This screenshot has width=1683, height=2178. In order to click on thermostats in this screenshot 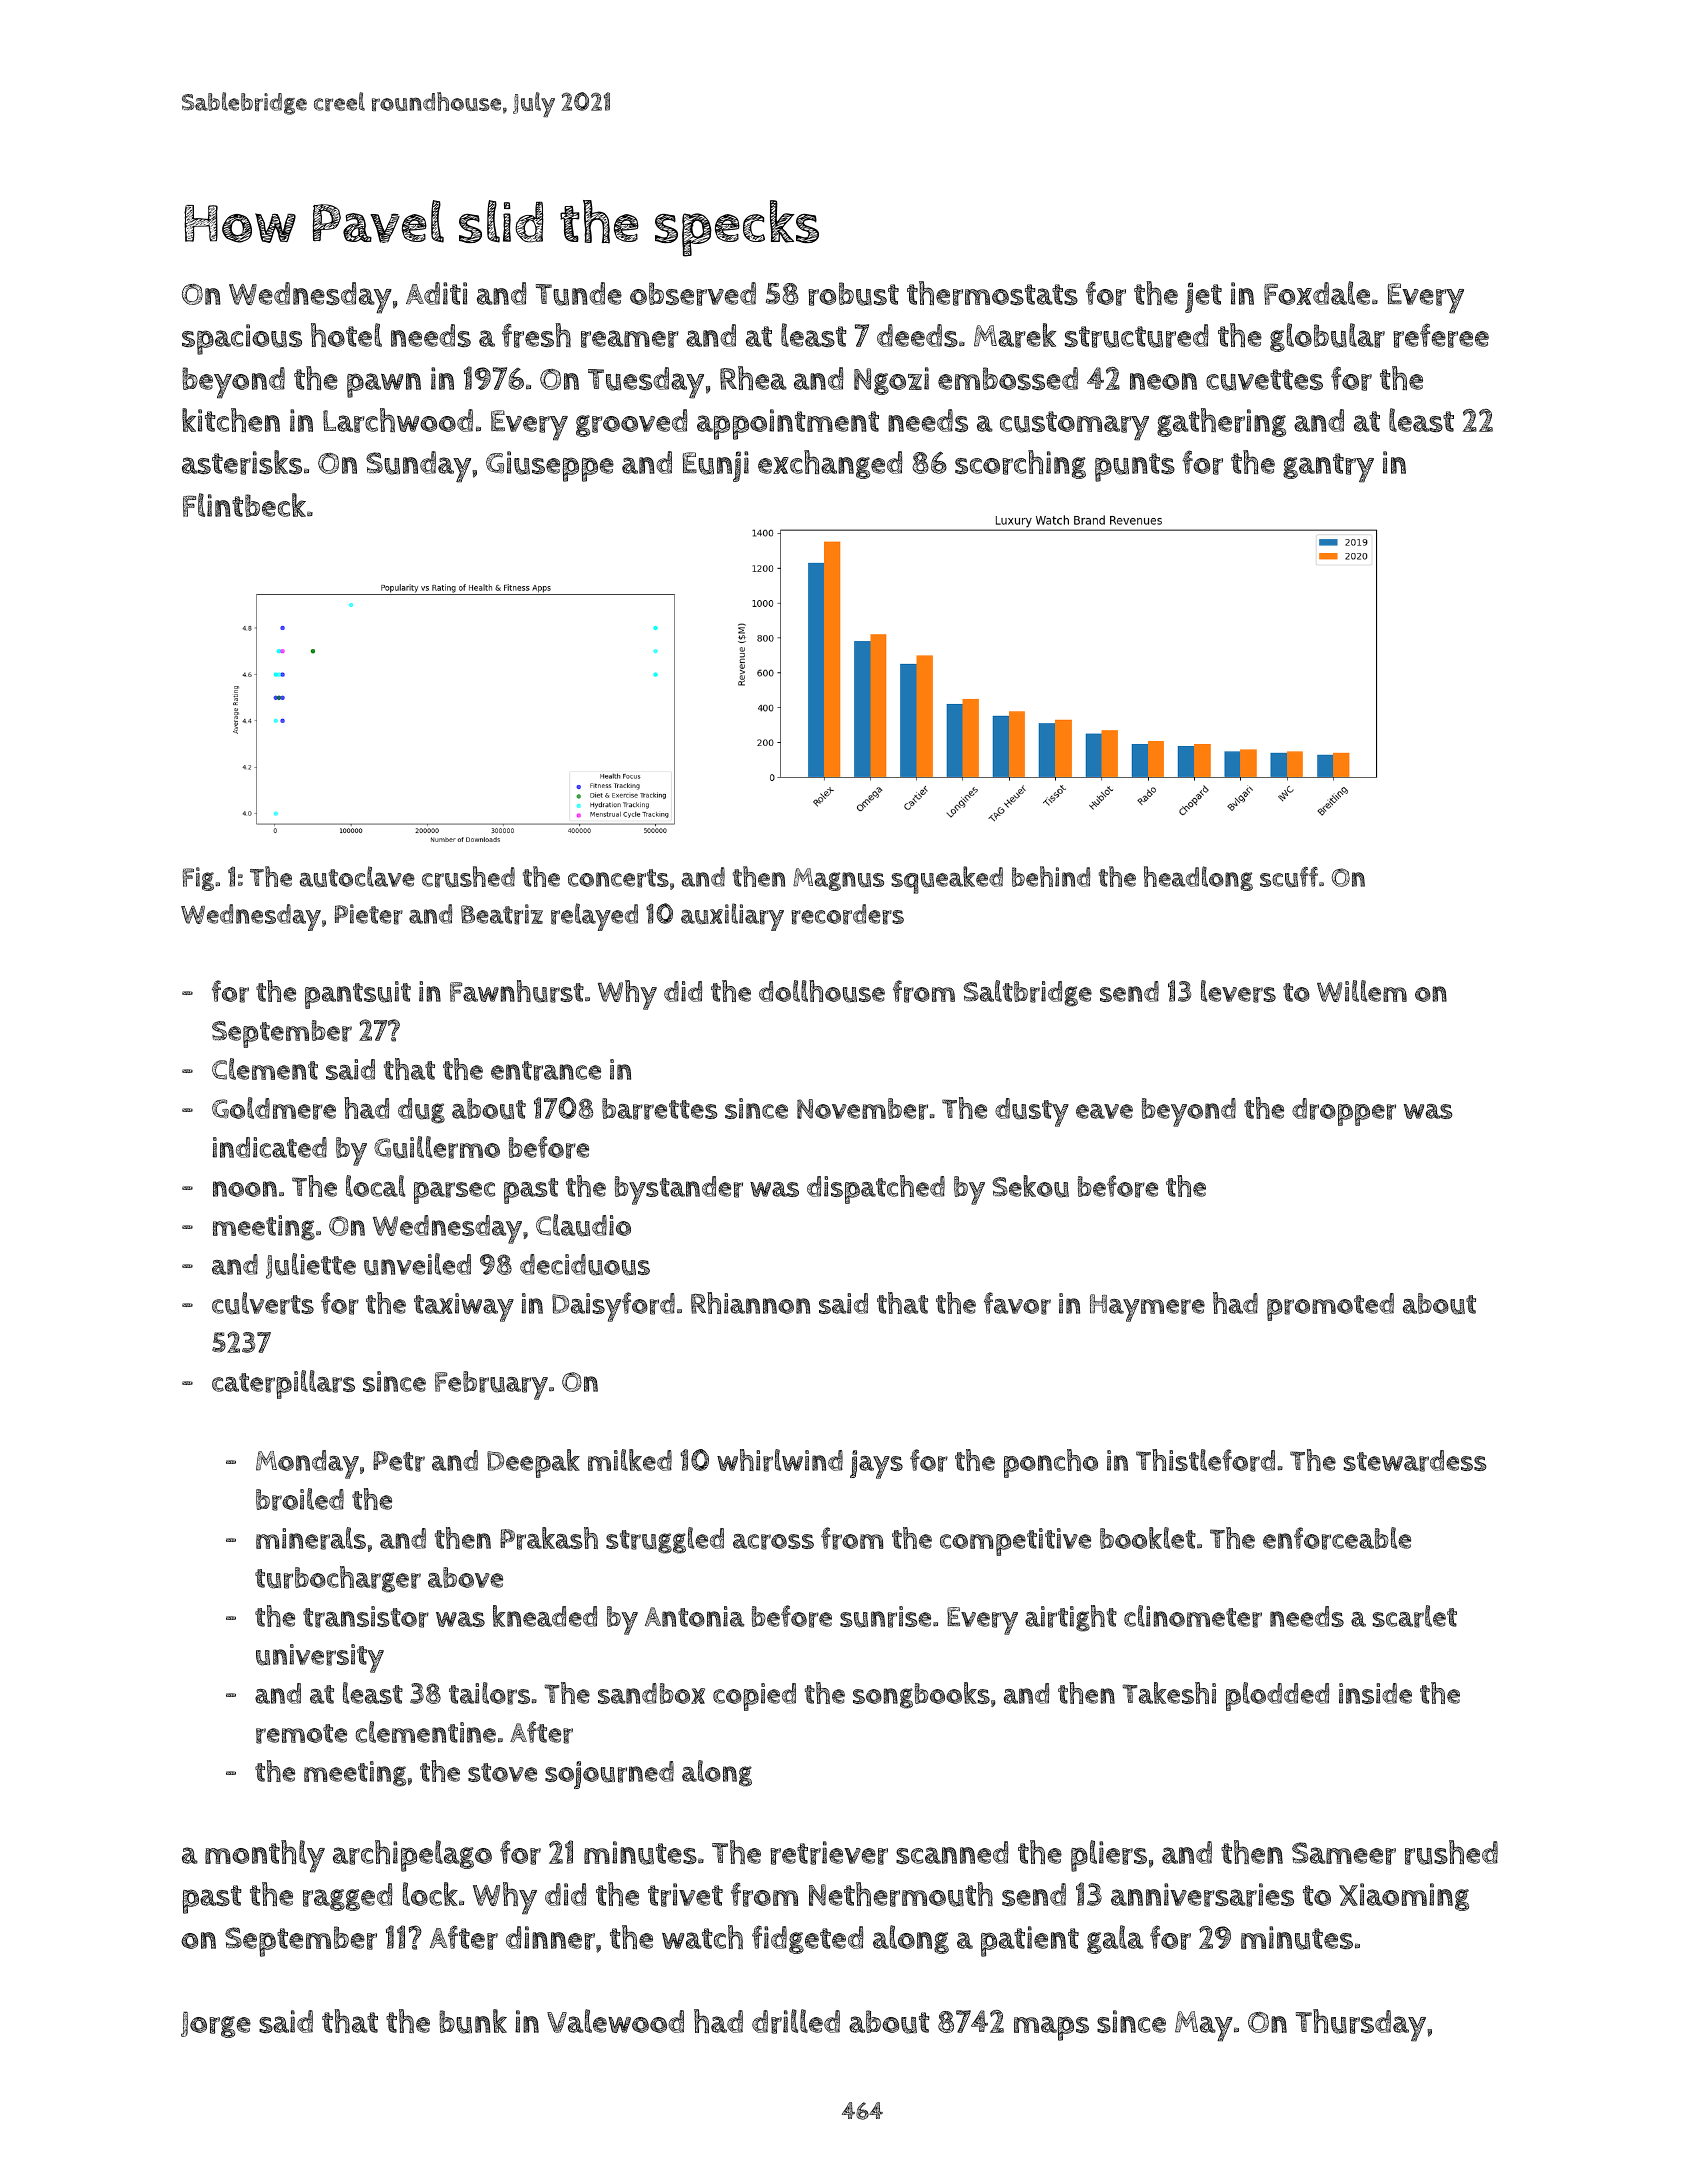, I will do `click(992, 293)`.
